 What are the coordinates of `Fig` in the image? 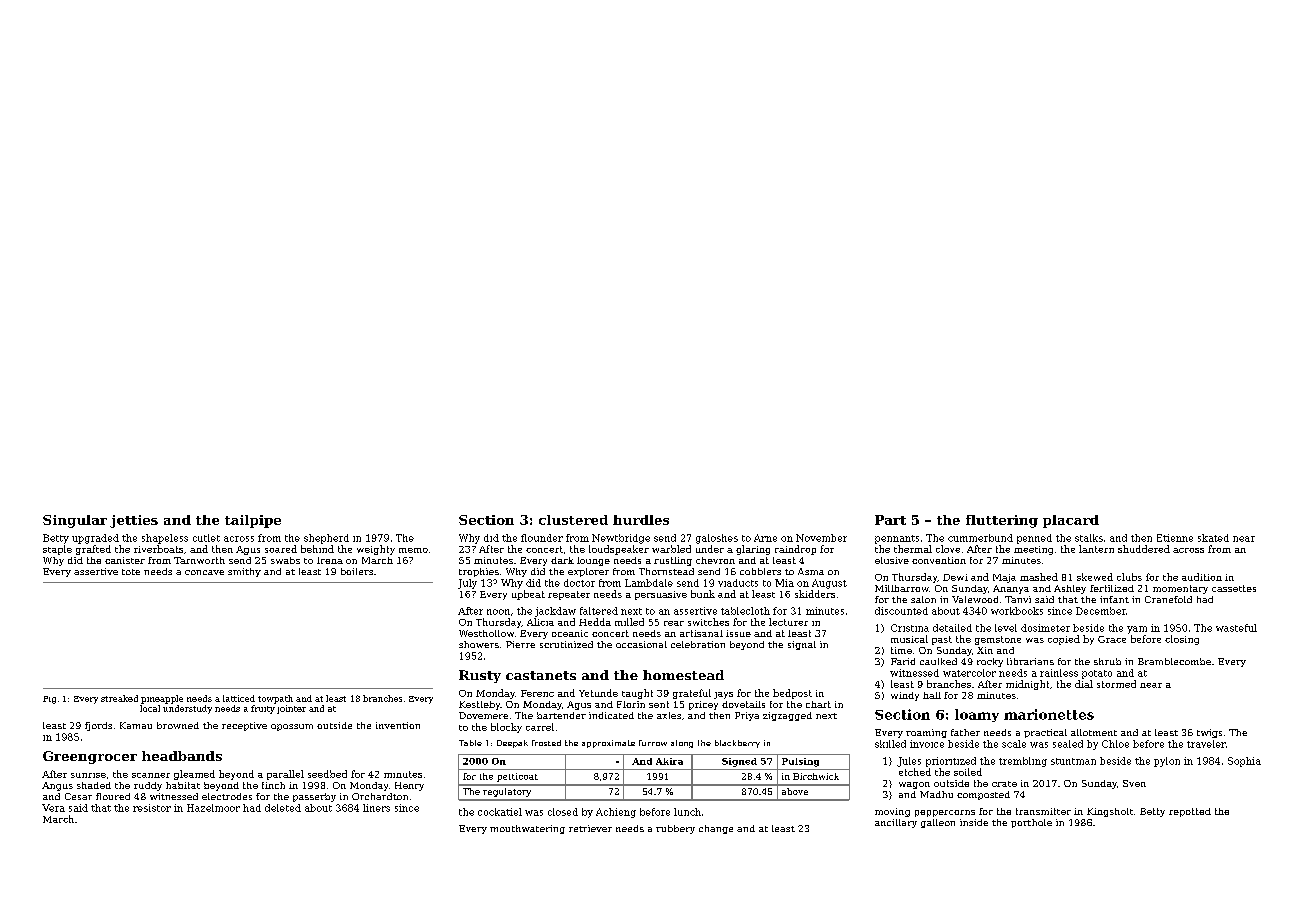 It's located at (49, 700).
